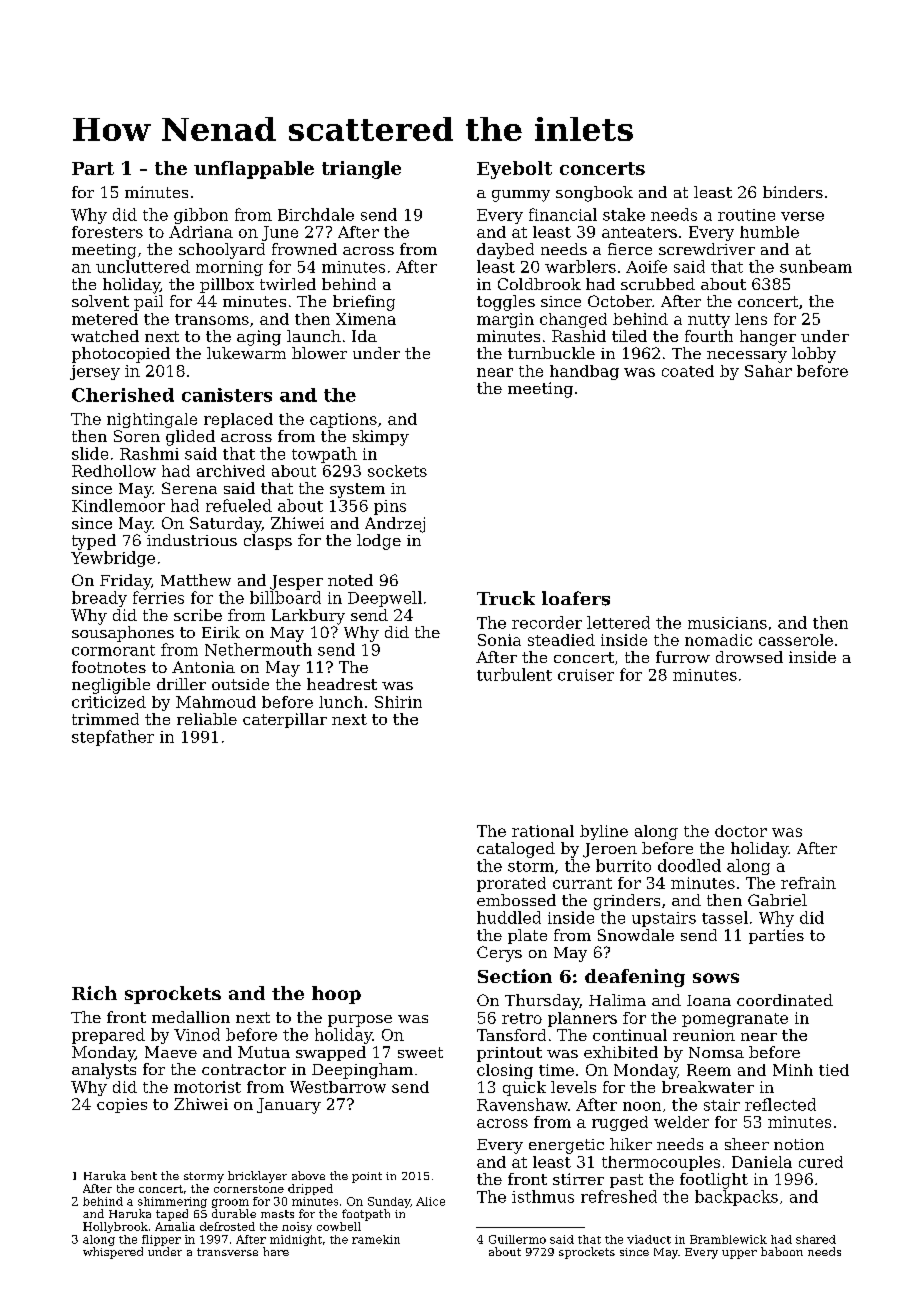 The width and height of the screenshot is (924, 1308). What do you see at coordinates (551, 353) in the screenshot?
I see `turnbuckle` at bounding box center [551, 353].
